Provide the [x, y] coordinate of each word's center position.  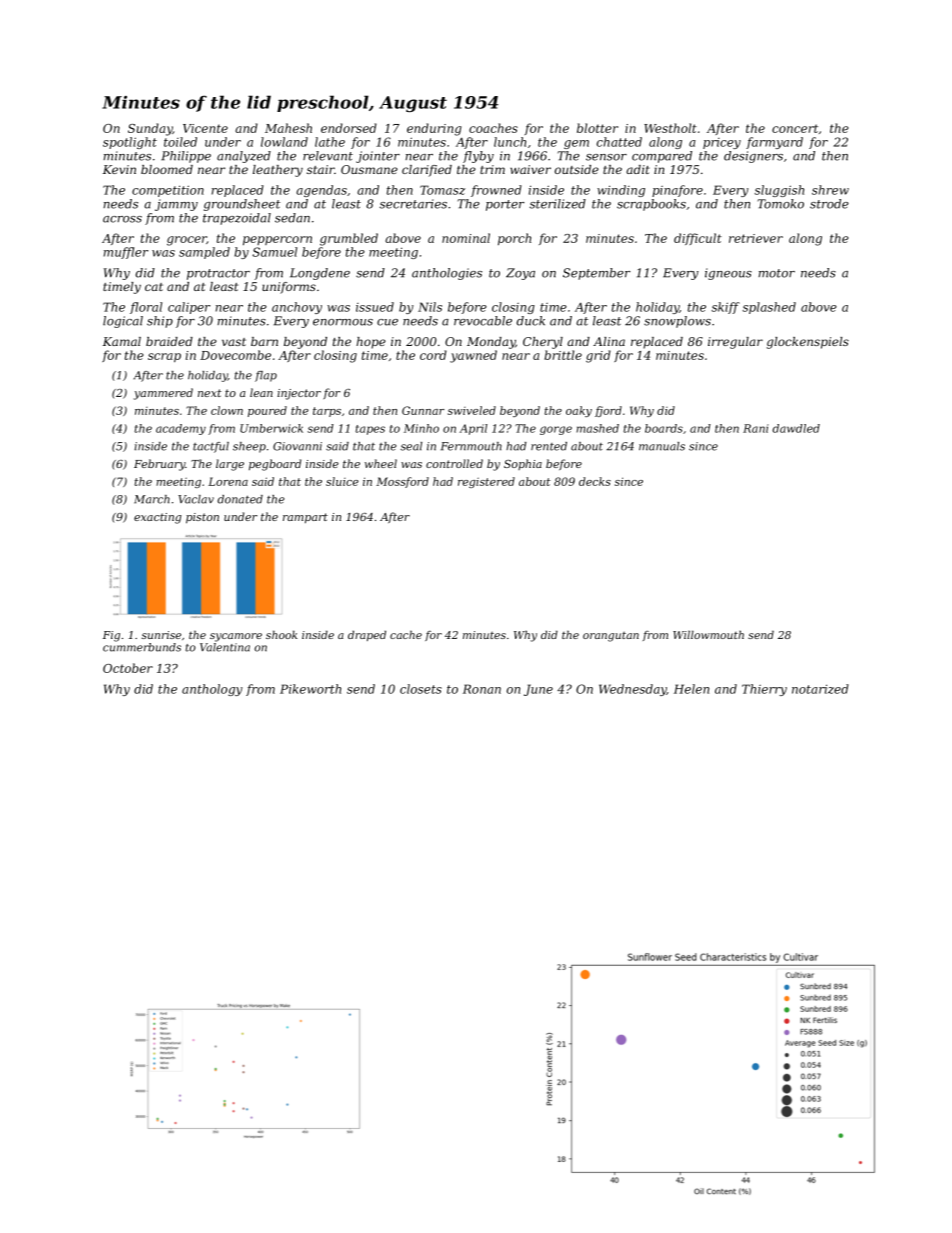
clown [227, 410]
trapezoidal [237, 219]
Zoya [520, 274]
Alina [609, 341]
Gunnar [423, 410]
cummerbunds [142, 647]
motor [776, 273]
